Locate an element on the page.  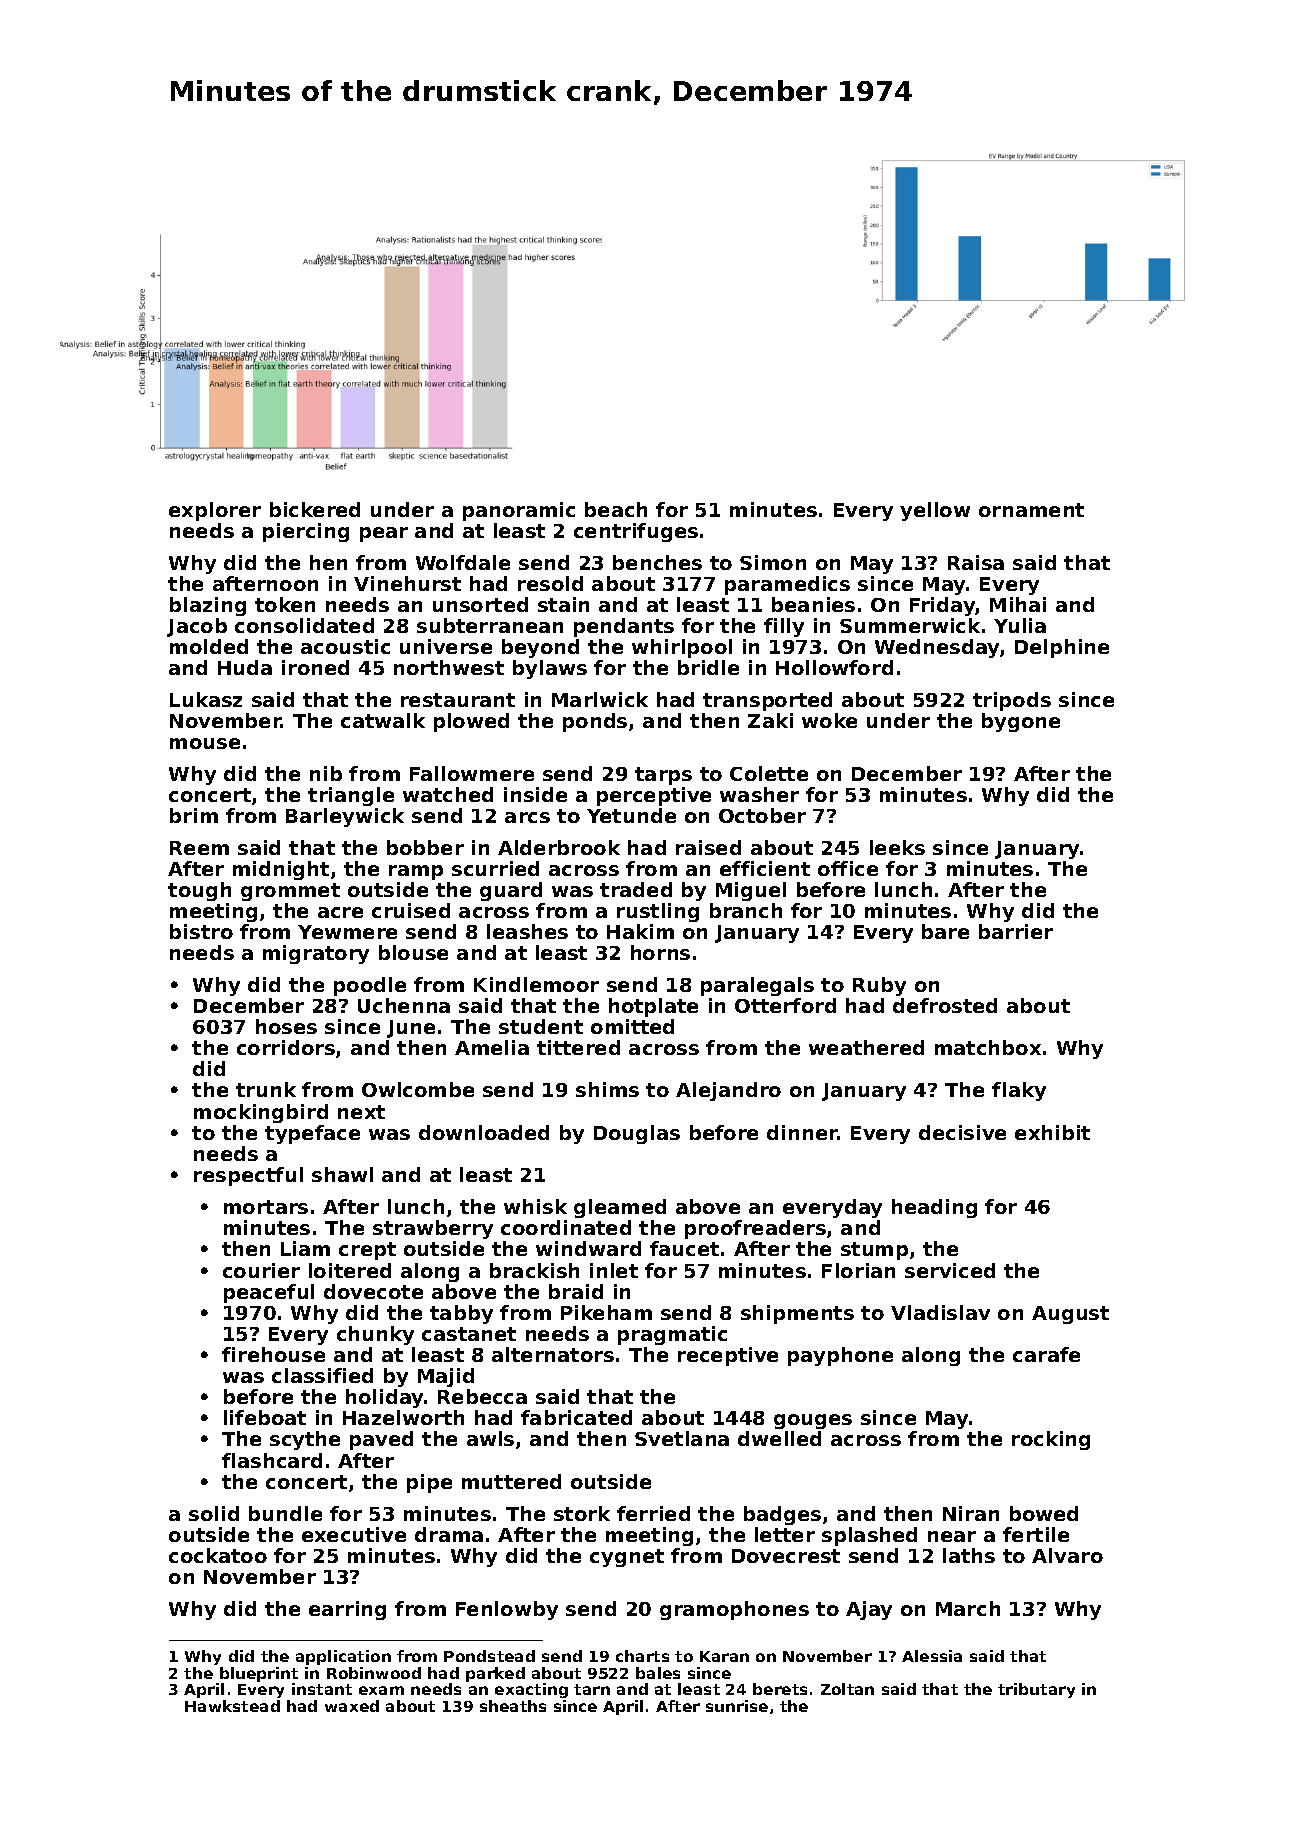
hoses is located at coordinates (286, 1026).
